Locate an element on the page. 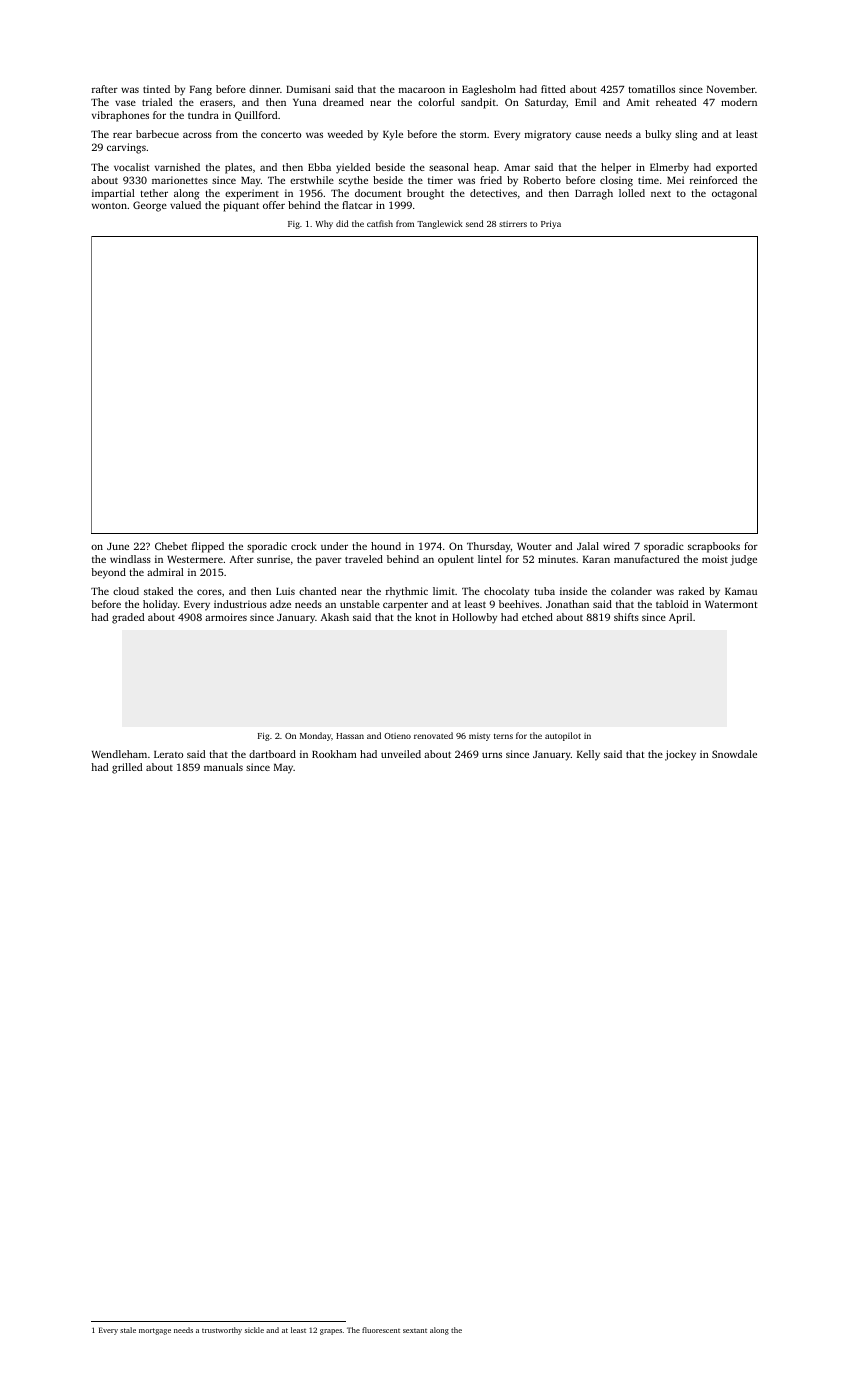 Image resolution: width=849 pixels, height=1400 pixels. terns is located at coordinates (503, 736).
